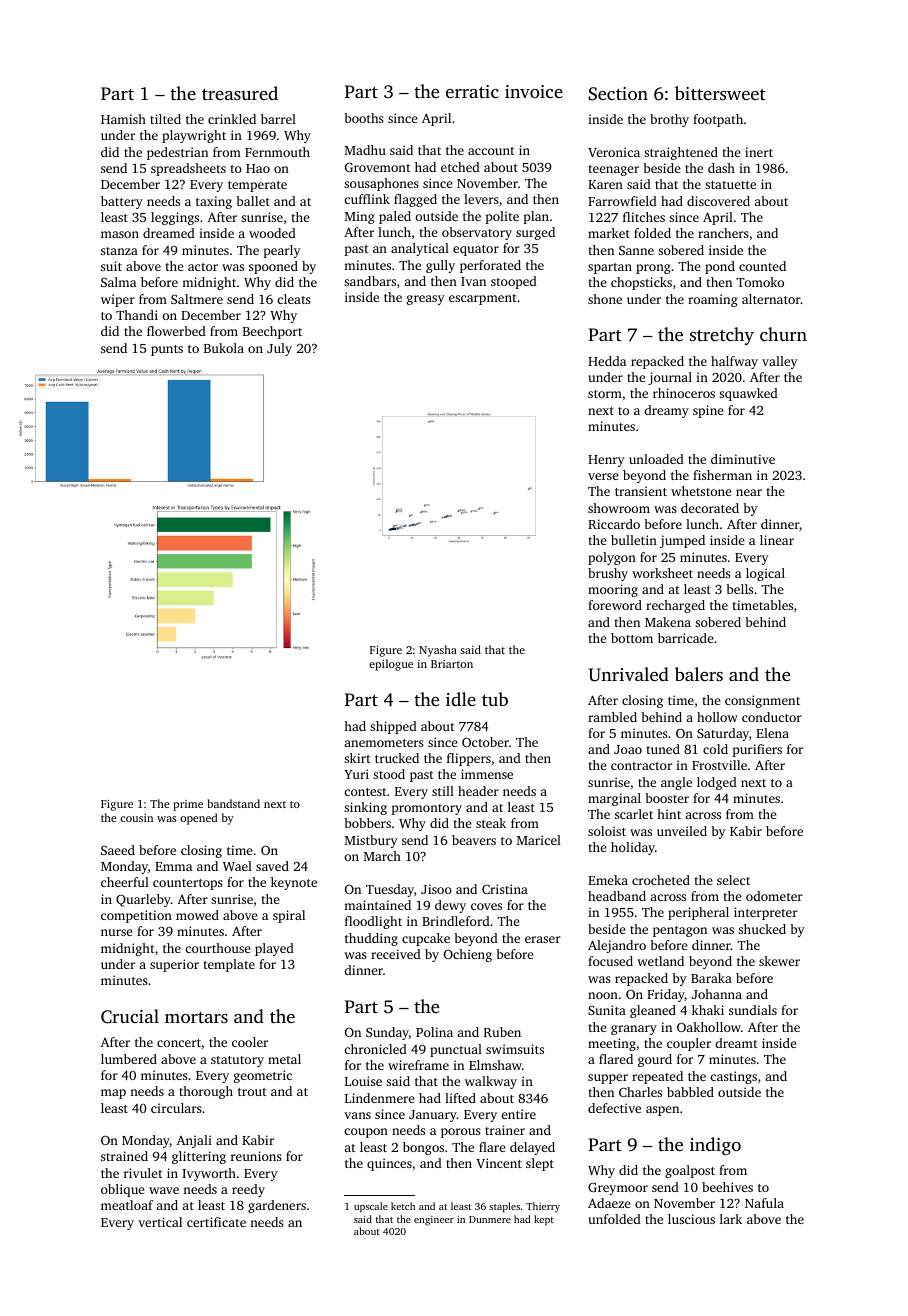  I want to click on header, so click(478, 791).
